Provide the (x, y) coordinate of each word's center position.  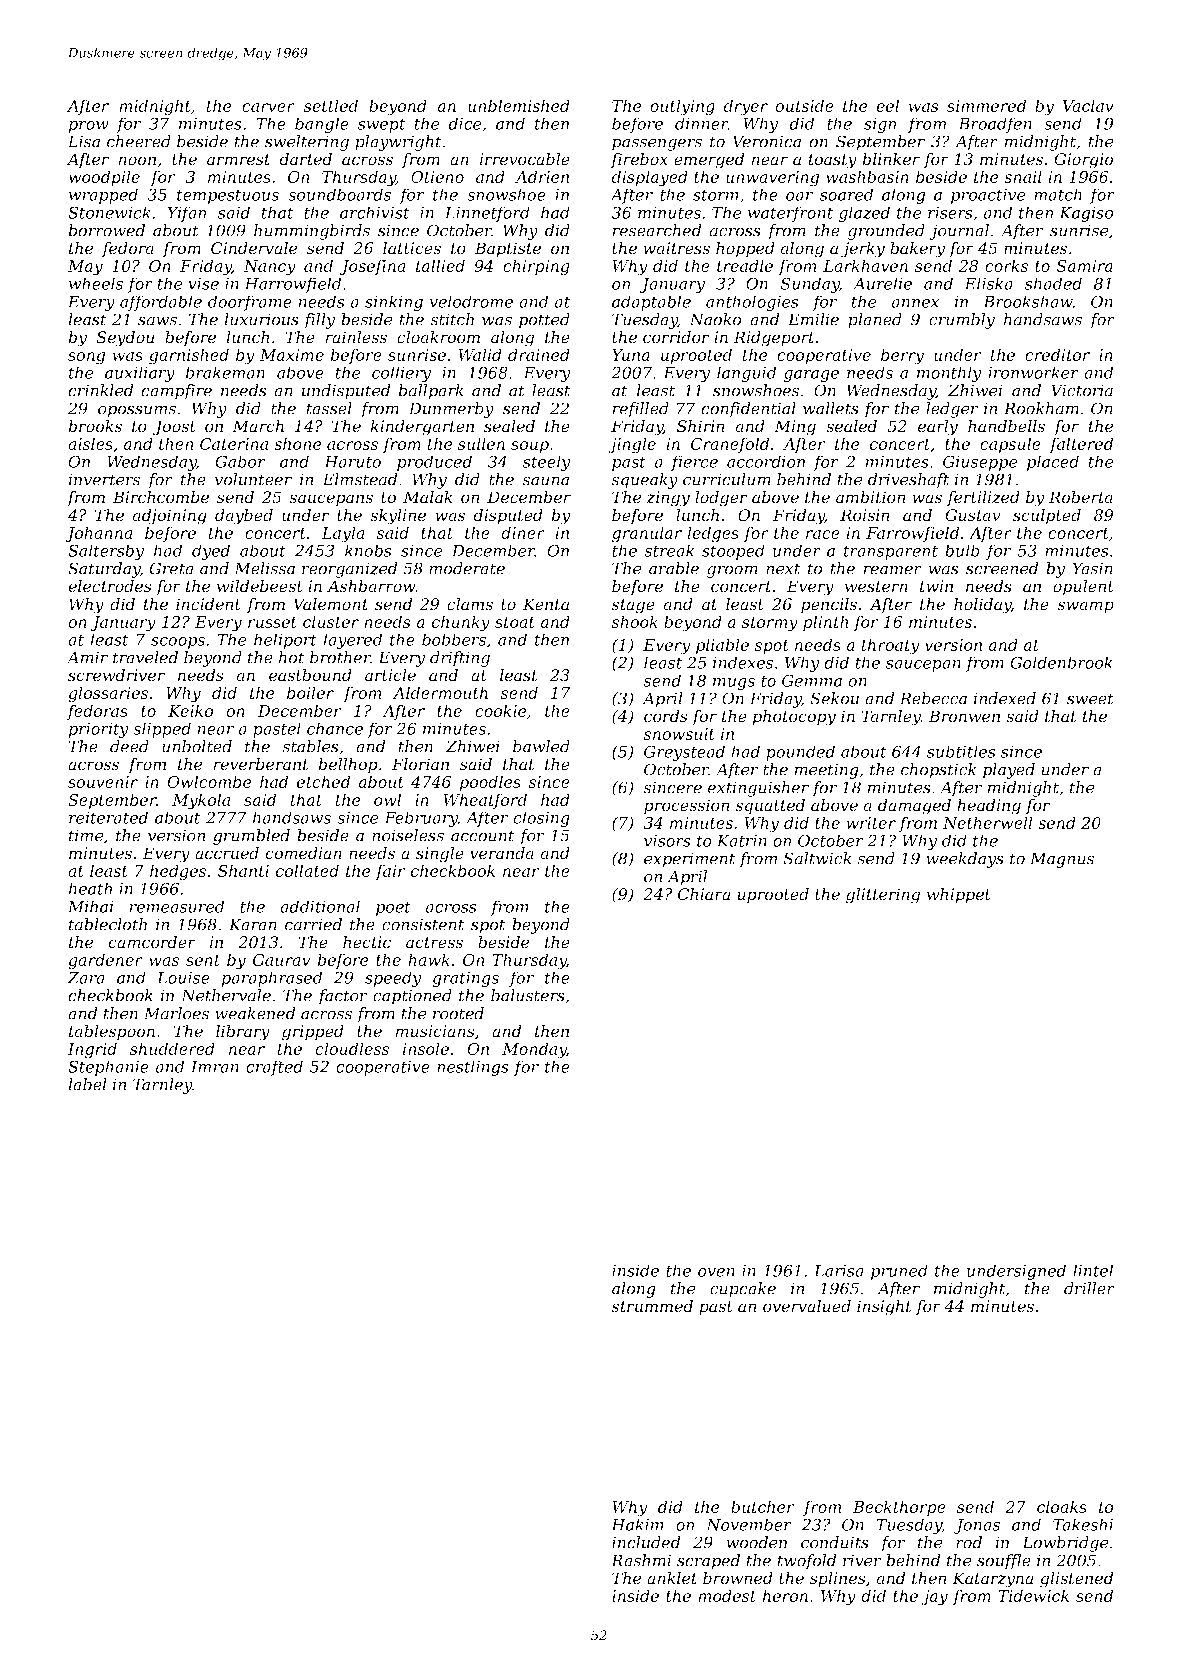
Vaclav (1088, 105)
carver (268, 107)
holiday (982, 606)
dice (464, 123)
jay (934, 1598)
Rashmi (641, 1560)
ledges (713, 534)
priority (98, 730)
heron (785, 1595)
